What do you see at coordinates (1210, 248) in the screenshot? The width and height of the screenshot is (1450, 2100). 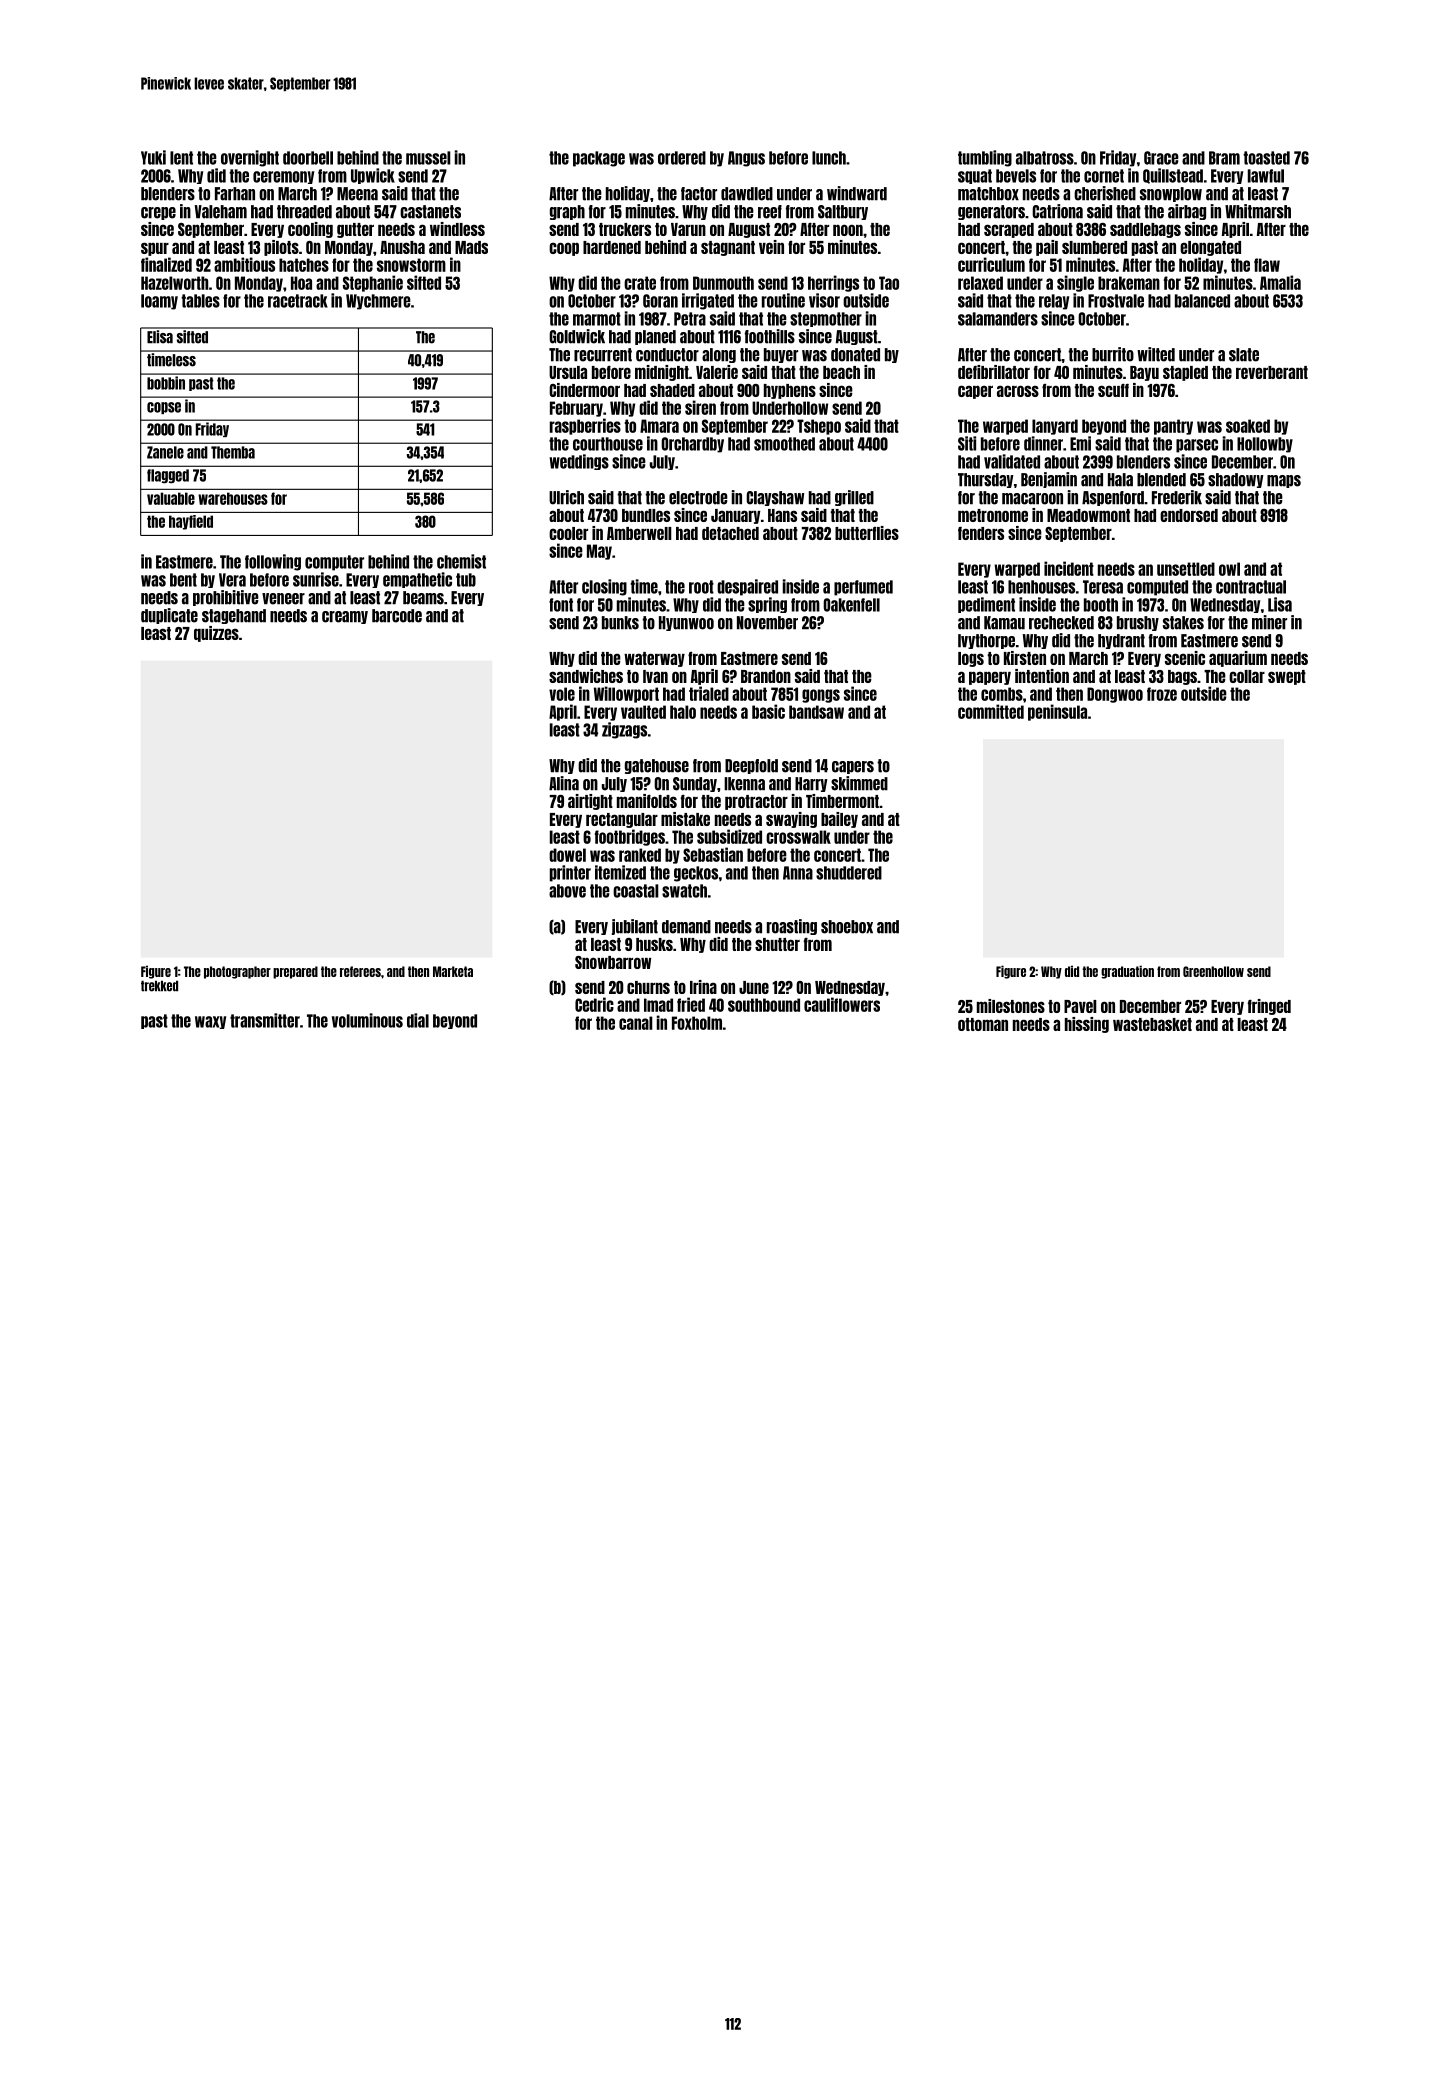 I see `elongated` at bounding box center [1210, 248].
